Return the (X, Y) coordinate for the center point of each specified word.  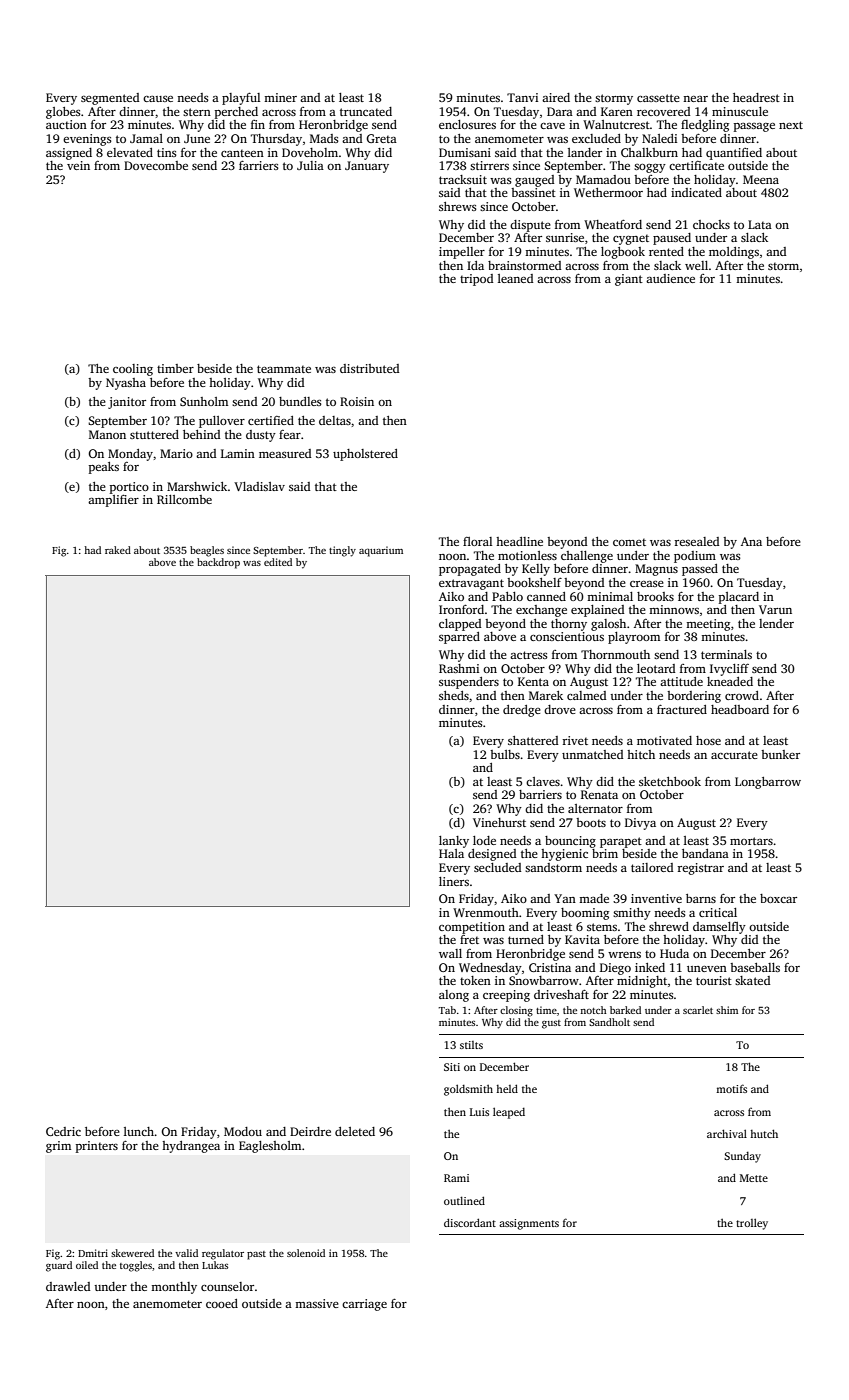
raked (118, 550)
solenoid (306, 1253)
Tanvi (522, 97)
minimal (610, 596)
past (256, 1255)
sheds (454, 695)
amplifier (113, 501)
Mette (754, 1178)
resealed (697, 541)
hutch (764, 1133)
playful (241, 99)
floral (477, 541)
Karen (617, 111)
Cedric (63, 1131)
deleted (355, 1131)
